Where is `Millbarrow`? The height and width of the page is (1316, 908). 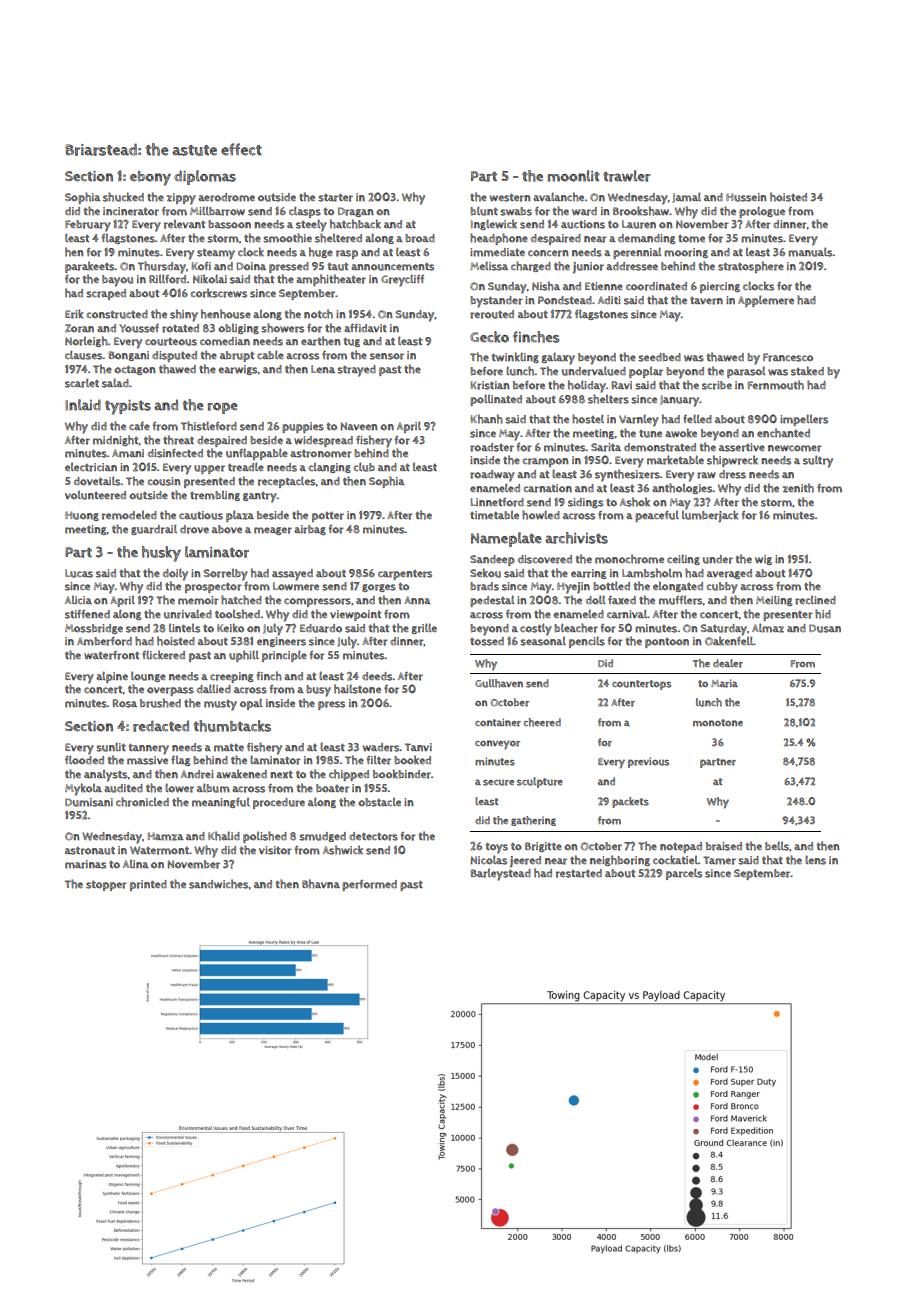
Millbarrow is located at coordinates (217, 211).
